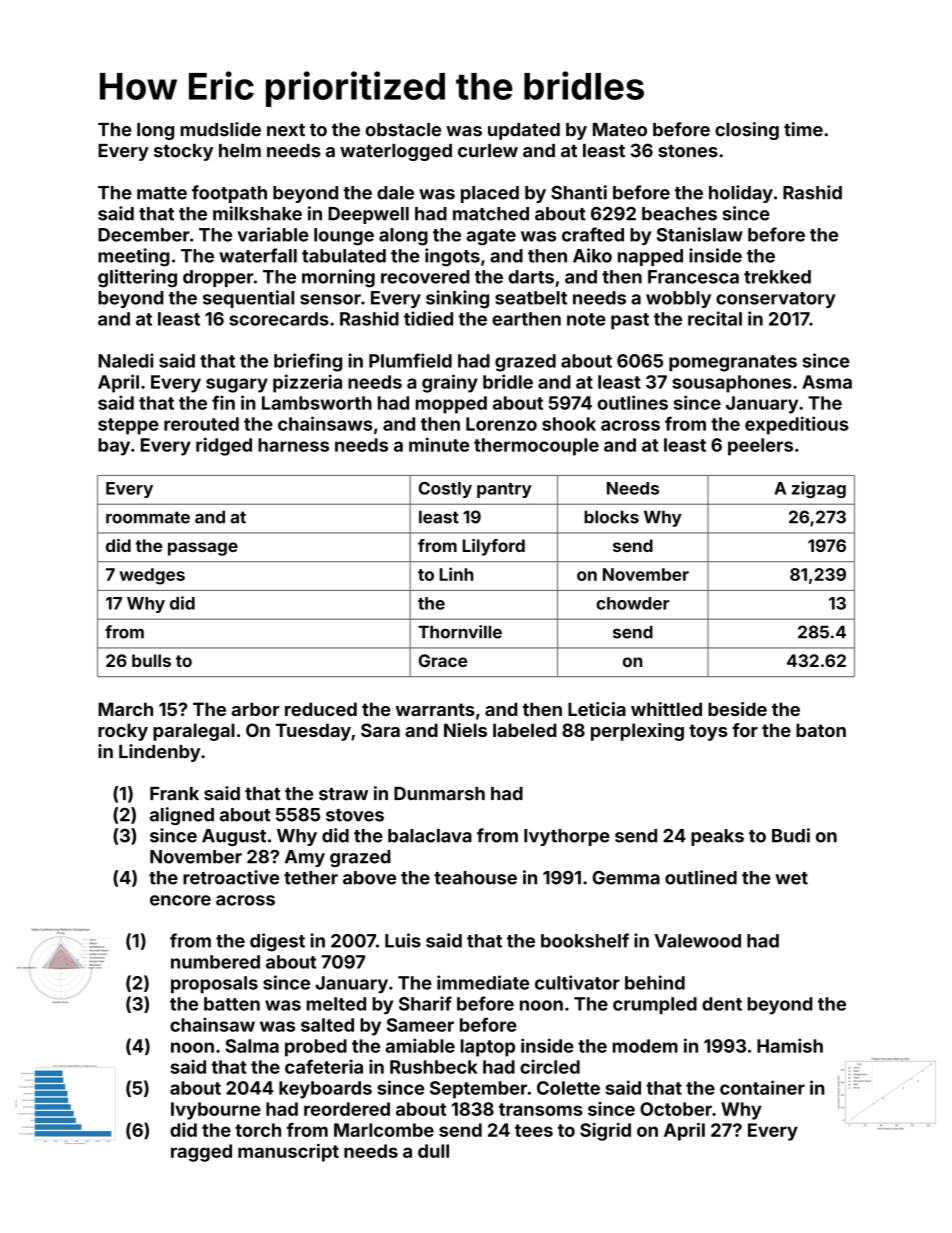 The width and height of the screenshot is (952, 1233). What do you see at coordinates (524, 131) in the screenshot?
I see `updated` at bounding box center [524, 131].
